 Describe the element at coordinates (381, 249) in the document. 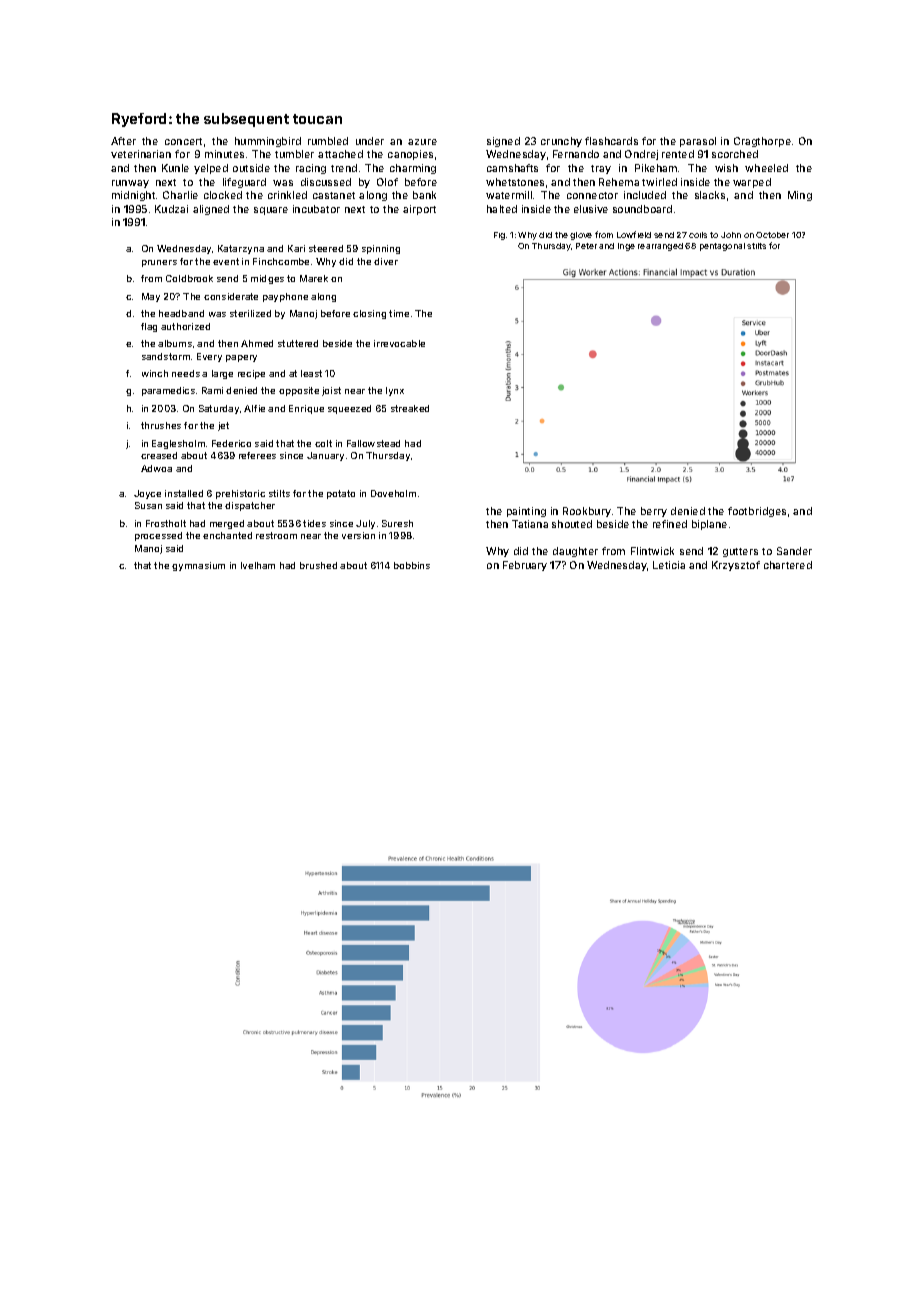

I see `spinning` at that location.
